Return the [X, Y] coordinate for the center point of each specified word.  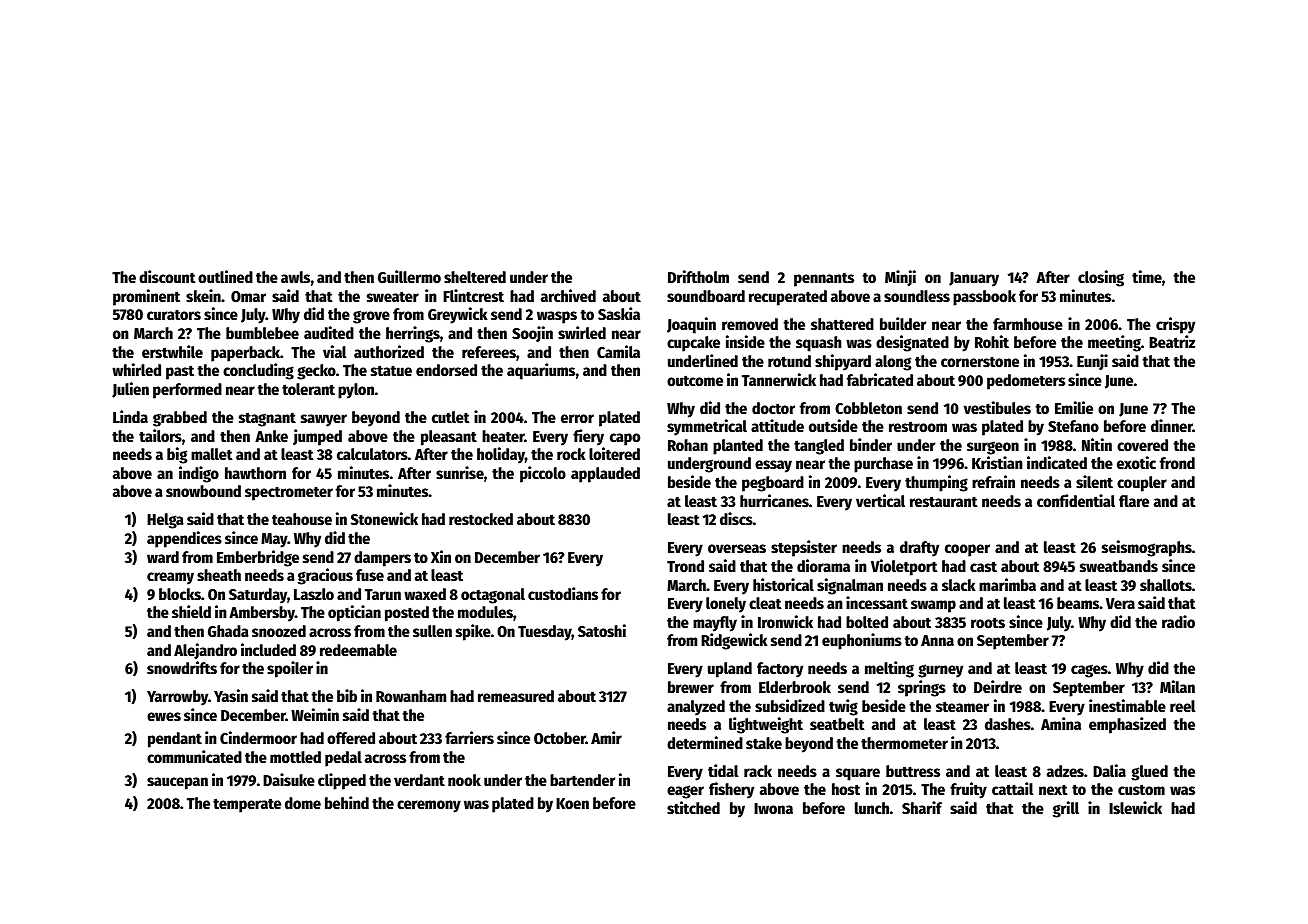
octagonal [493, 596]
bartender [582, 780]
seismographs [1147, 548]
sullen [432, 631]
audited [329, 332]
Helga [165, 521]
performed [187, 391]
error [577, 418]
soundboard [706, 296]
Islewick [1135, 807]
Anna [937, 640]
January [974, 279]
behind [347, 802]
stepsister [804, 548]
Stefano [1073, 426]
